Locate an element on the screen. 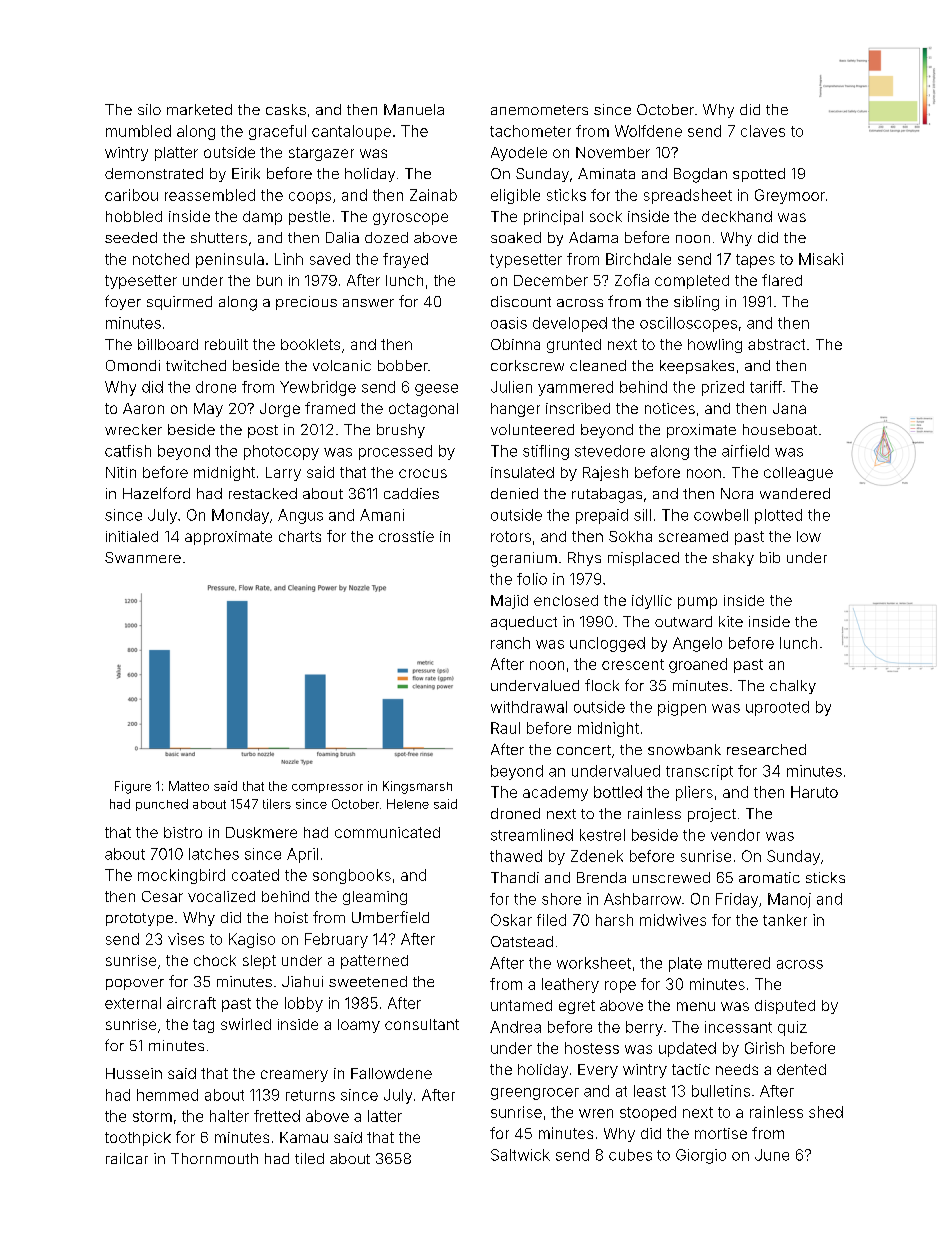 The height and width of the screenshot is (1233, 952). houseboat is located at coordinates (780, 429).
